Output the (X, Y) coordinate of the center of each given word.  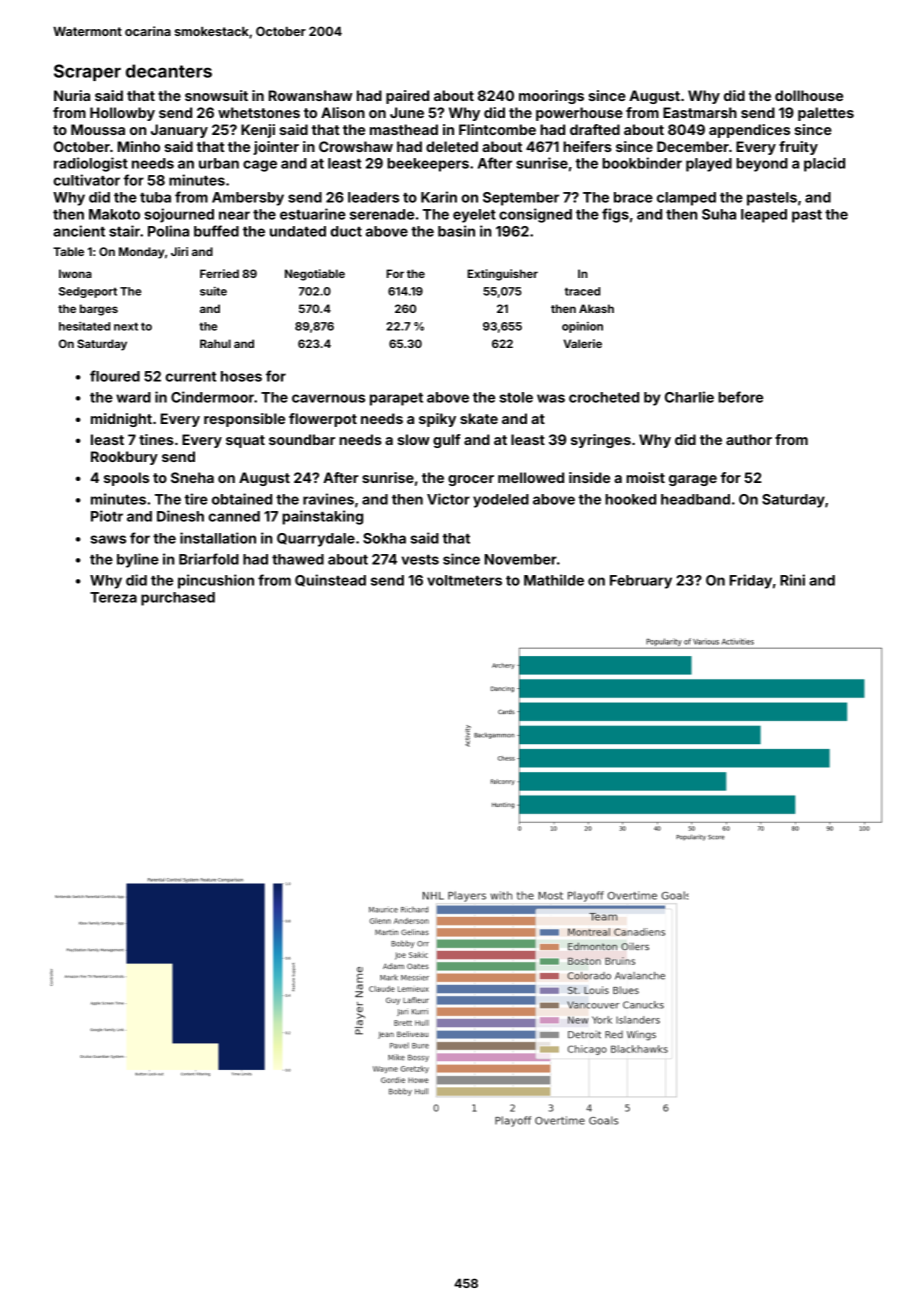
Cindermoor (212, 397)
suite (213, 291)
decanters (169, 71)
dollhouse (809, 95)
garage (693, 480)
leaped (764, 216)
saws (108, 539)
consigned (535, 215)
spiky (437, 420)
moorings (551, 97)
